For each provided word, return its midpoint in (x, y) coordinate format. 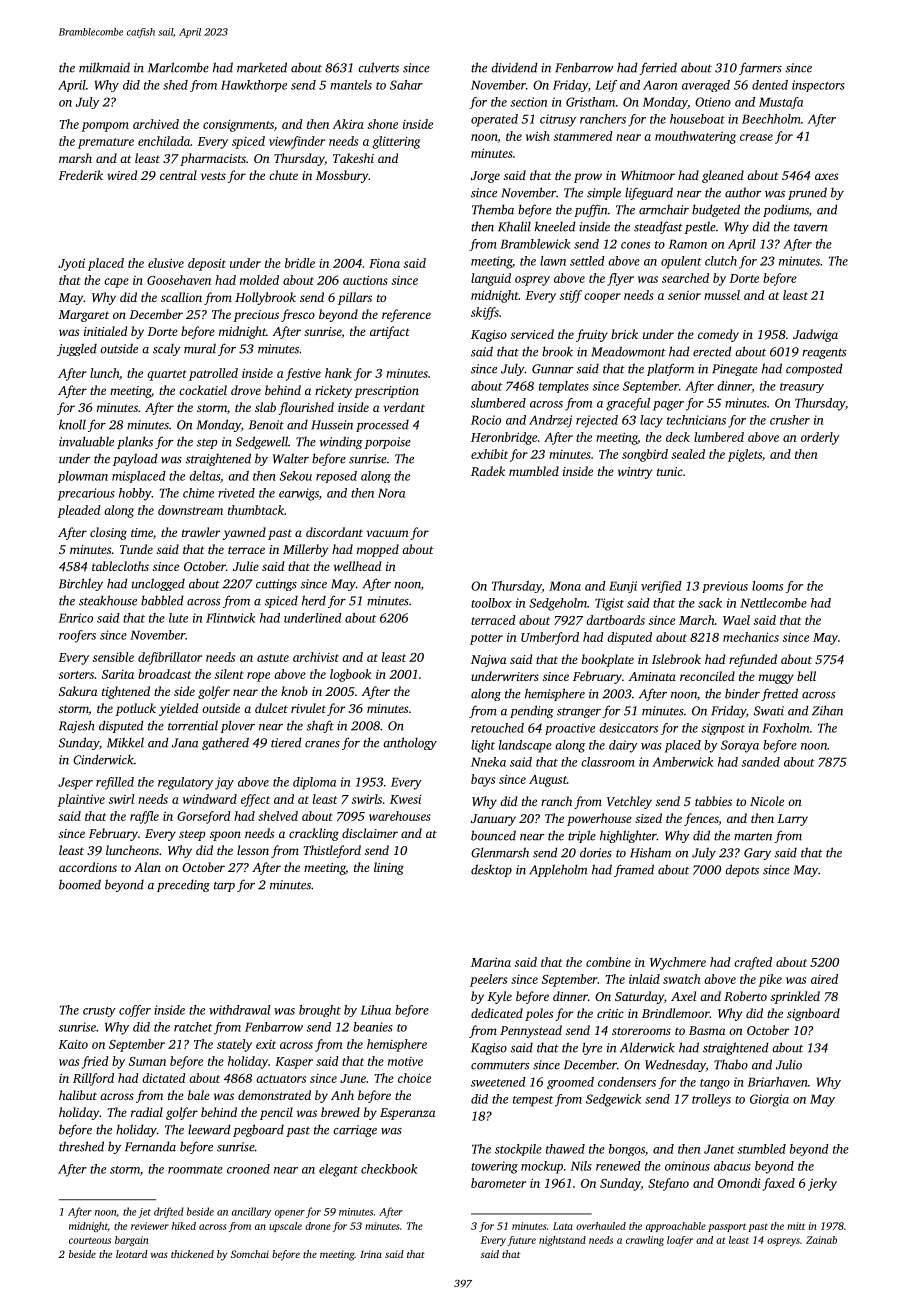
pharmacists (213, 159)
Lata (563, 1226)
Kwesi (406, 799)
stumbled (761, 1149)
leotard (132, 1254)
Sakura (78, 691)
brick (624, 334)
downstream (190, 510)
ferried (658, 68)
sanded (760, 762)
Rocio (486, 420)
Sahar (406, 85)
